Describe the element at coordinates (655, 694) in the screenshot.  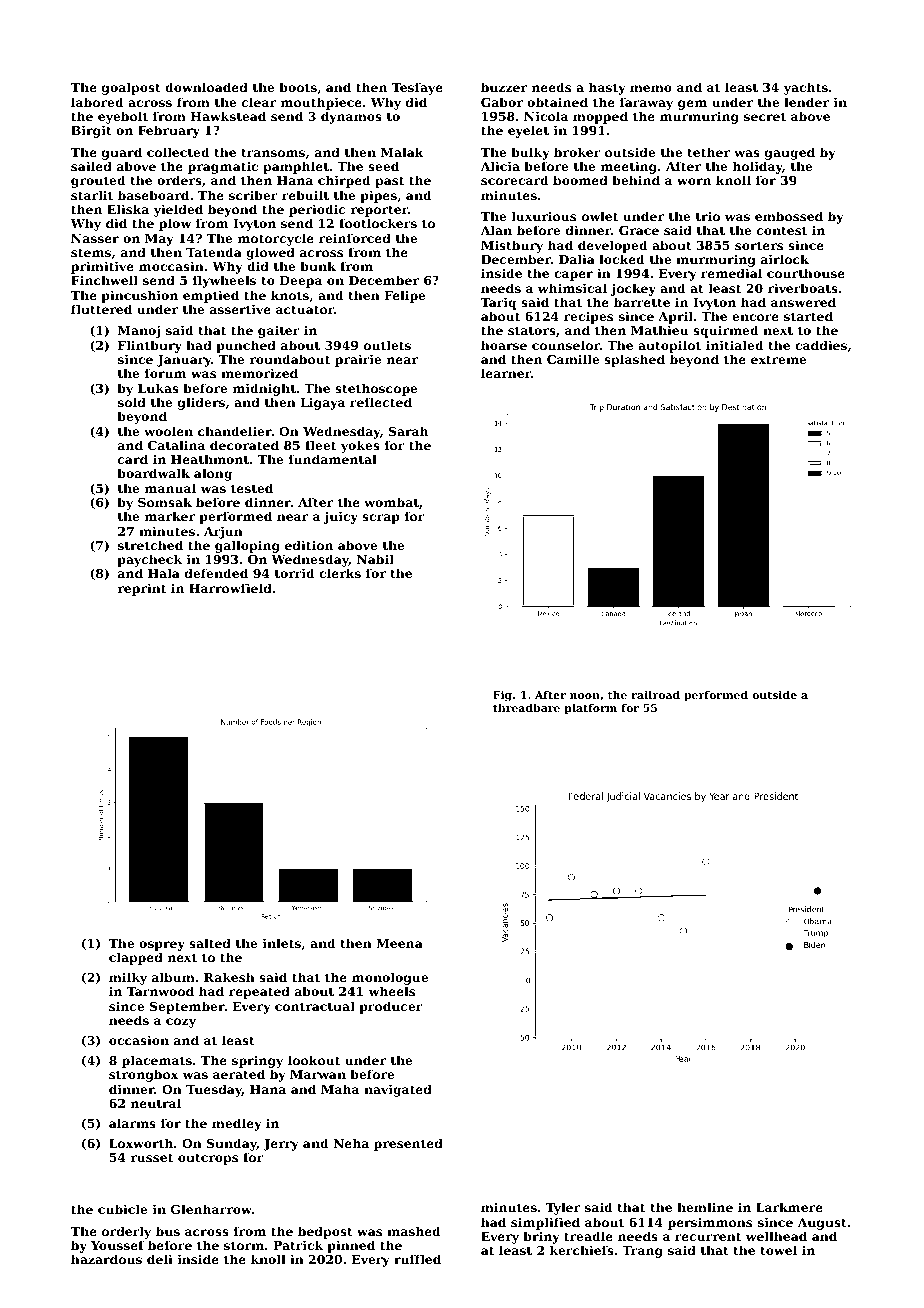
I see `railroad` at that location.
